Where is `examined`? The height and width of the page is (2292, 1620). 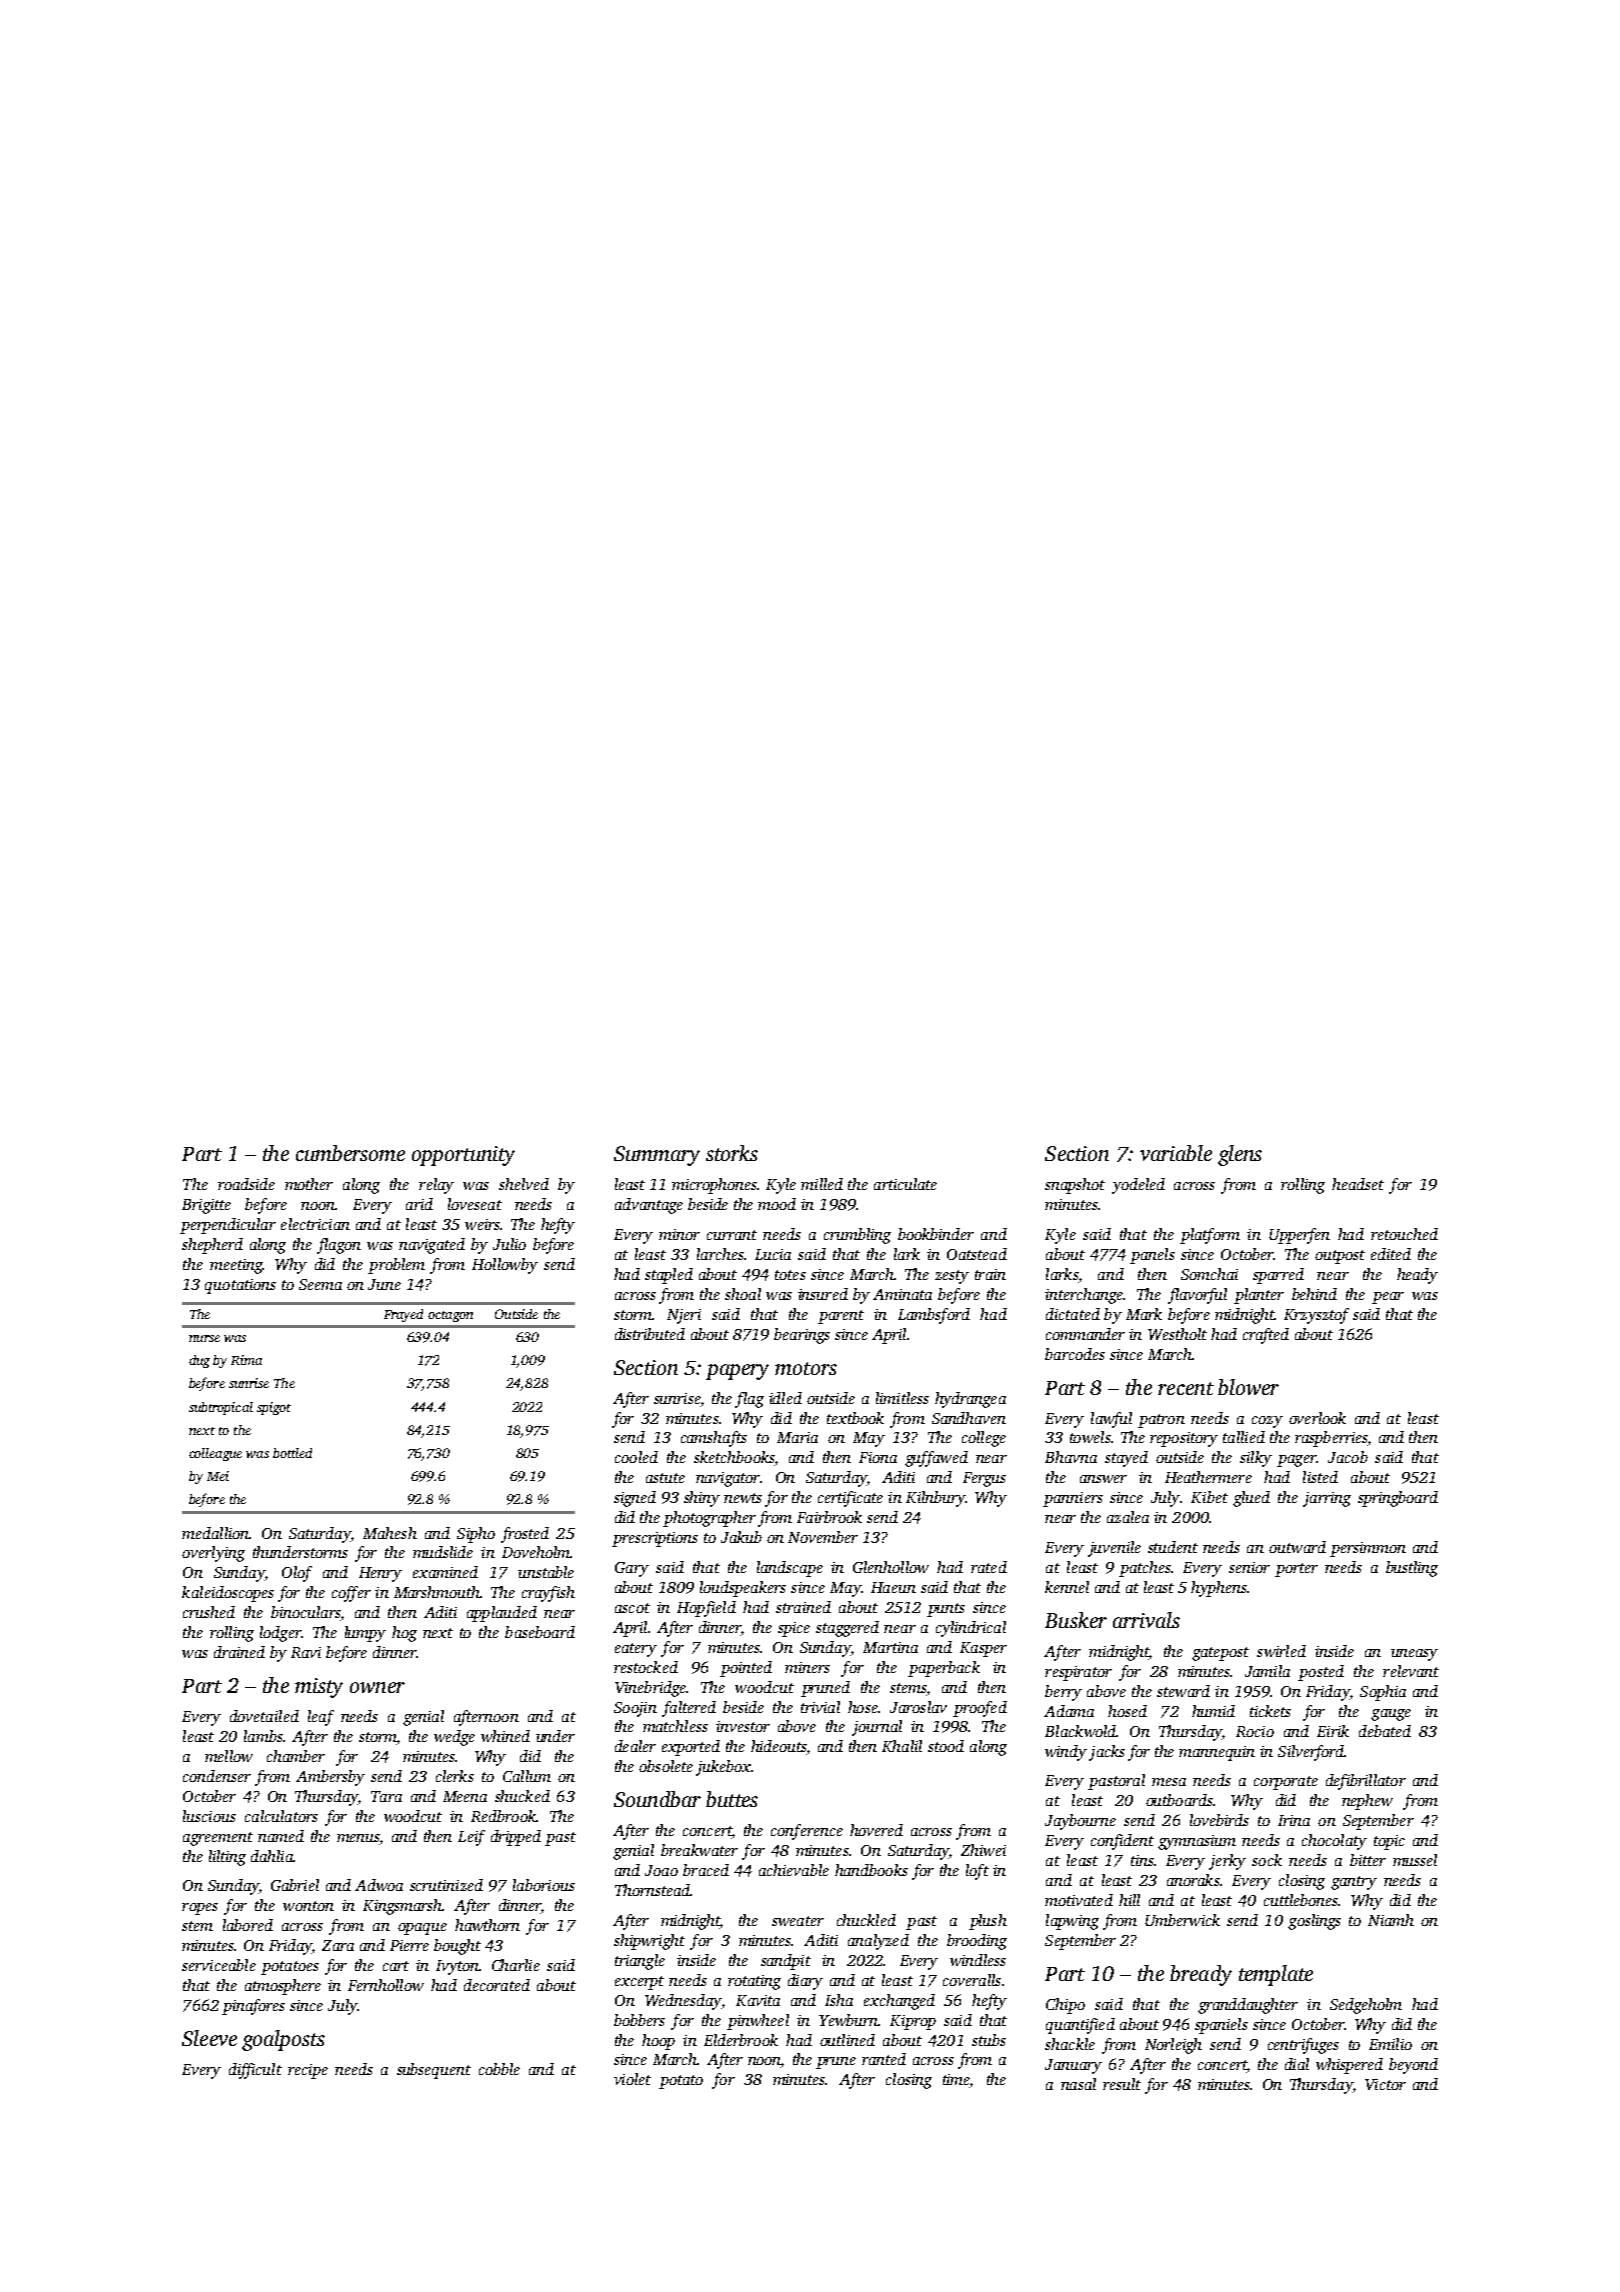 examined is located at coordinates (445, 1572).
